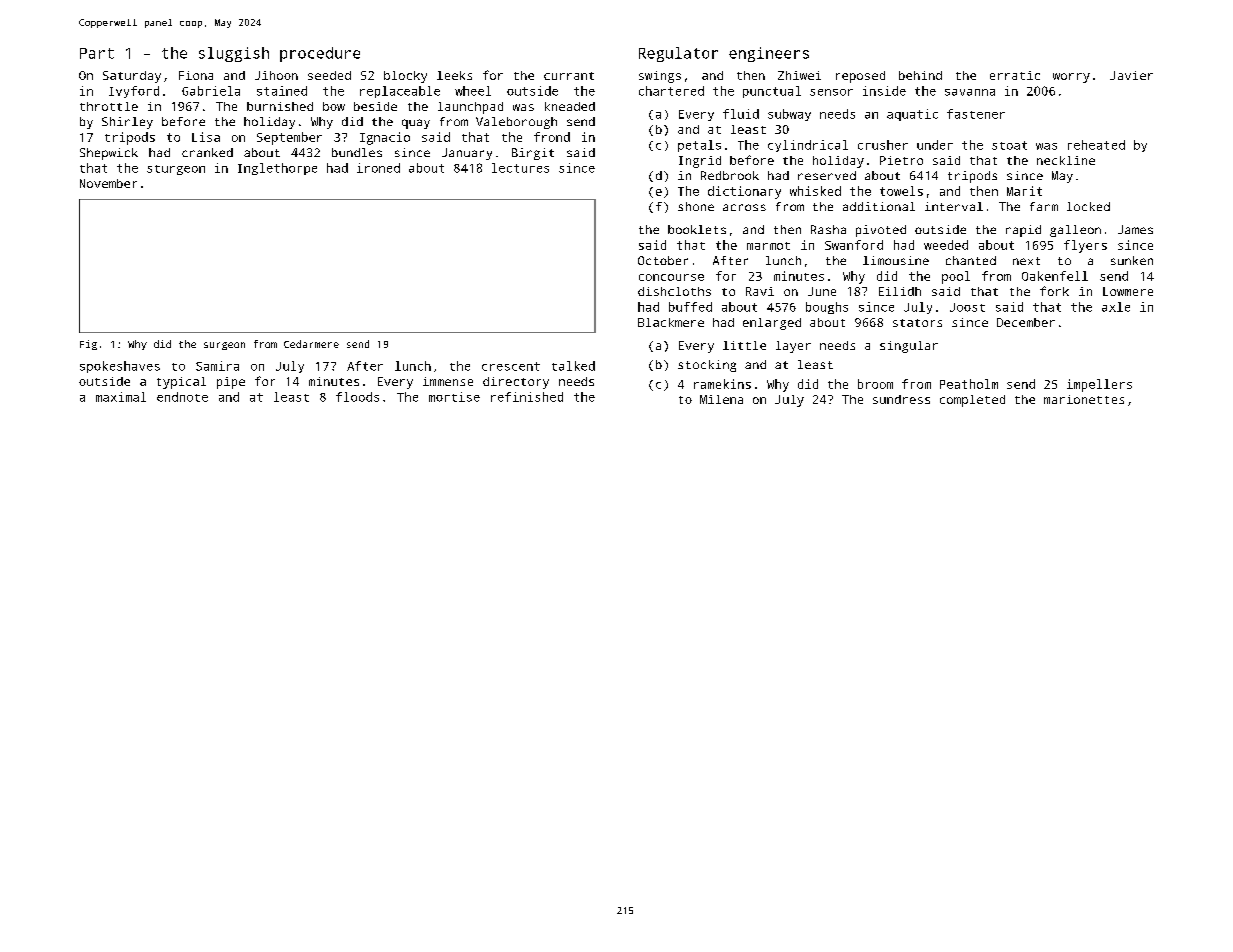  Describe the element at coordinates (678, 54) in the page. I see `Regulator` at that location.
